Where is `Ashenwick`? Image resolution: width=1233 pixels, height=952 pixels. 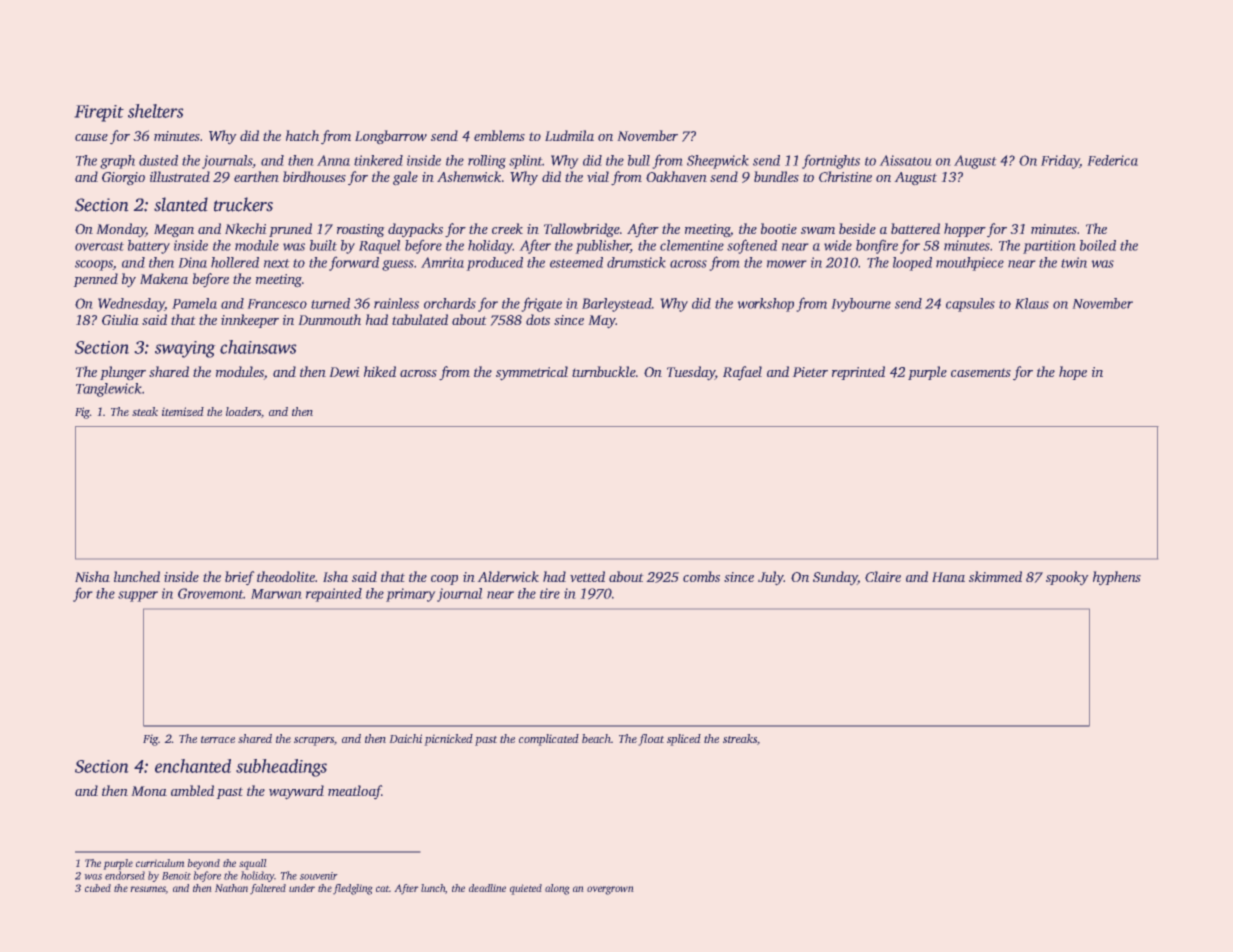
Ashenwick is located at coordinates (469, 176).
